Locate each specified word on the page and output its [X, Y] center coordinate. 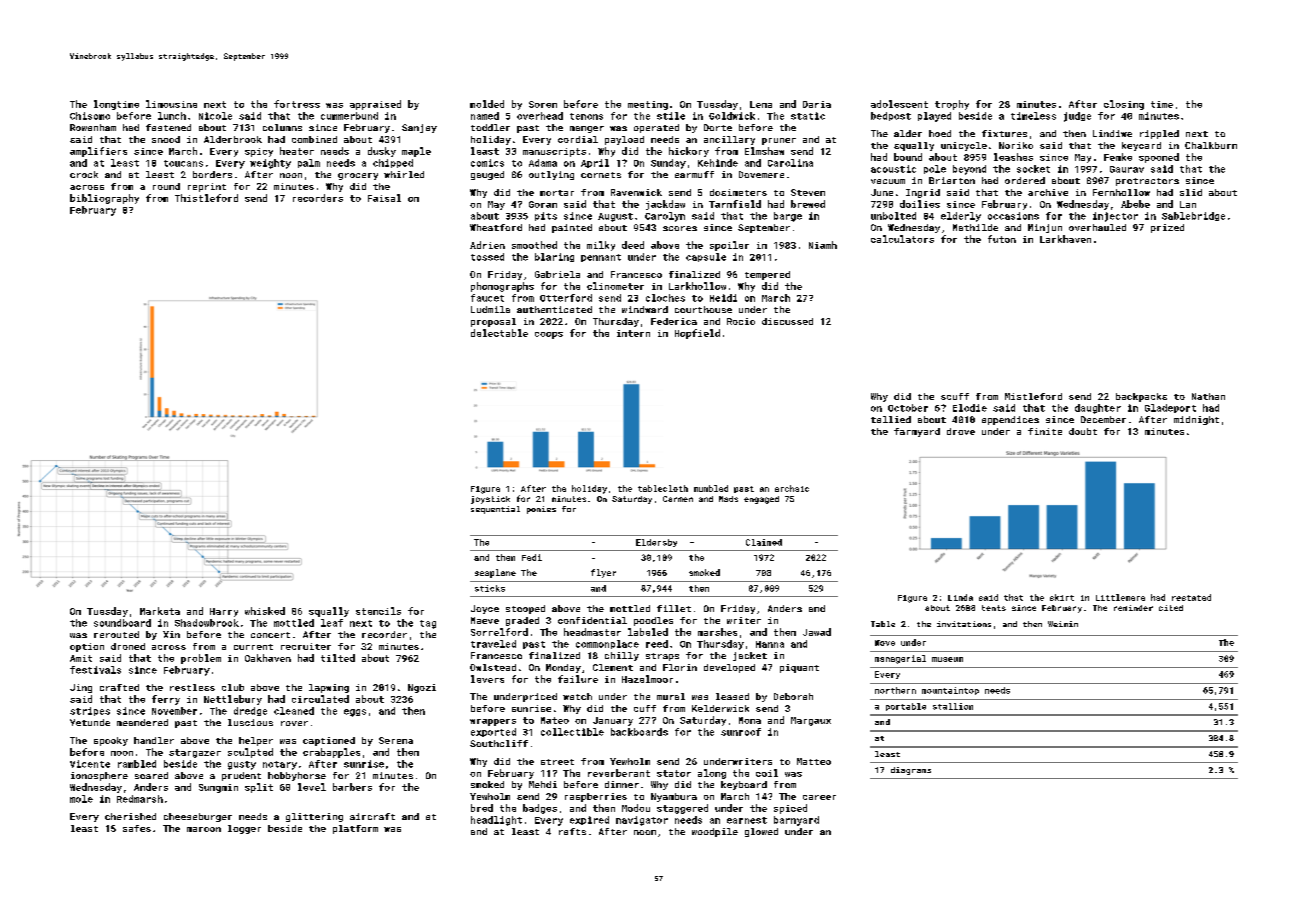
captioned [329, 741]
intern [633, 333]
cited [1171, 608]
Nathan [1208, 396]
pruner [779, 141]
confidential [592, 620]
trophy [952, 105]
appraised [375, 105]
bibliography [104, 199]
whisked [265, 611]
